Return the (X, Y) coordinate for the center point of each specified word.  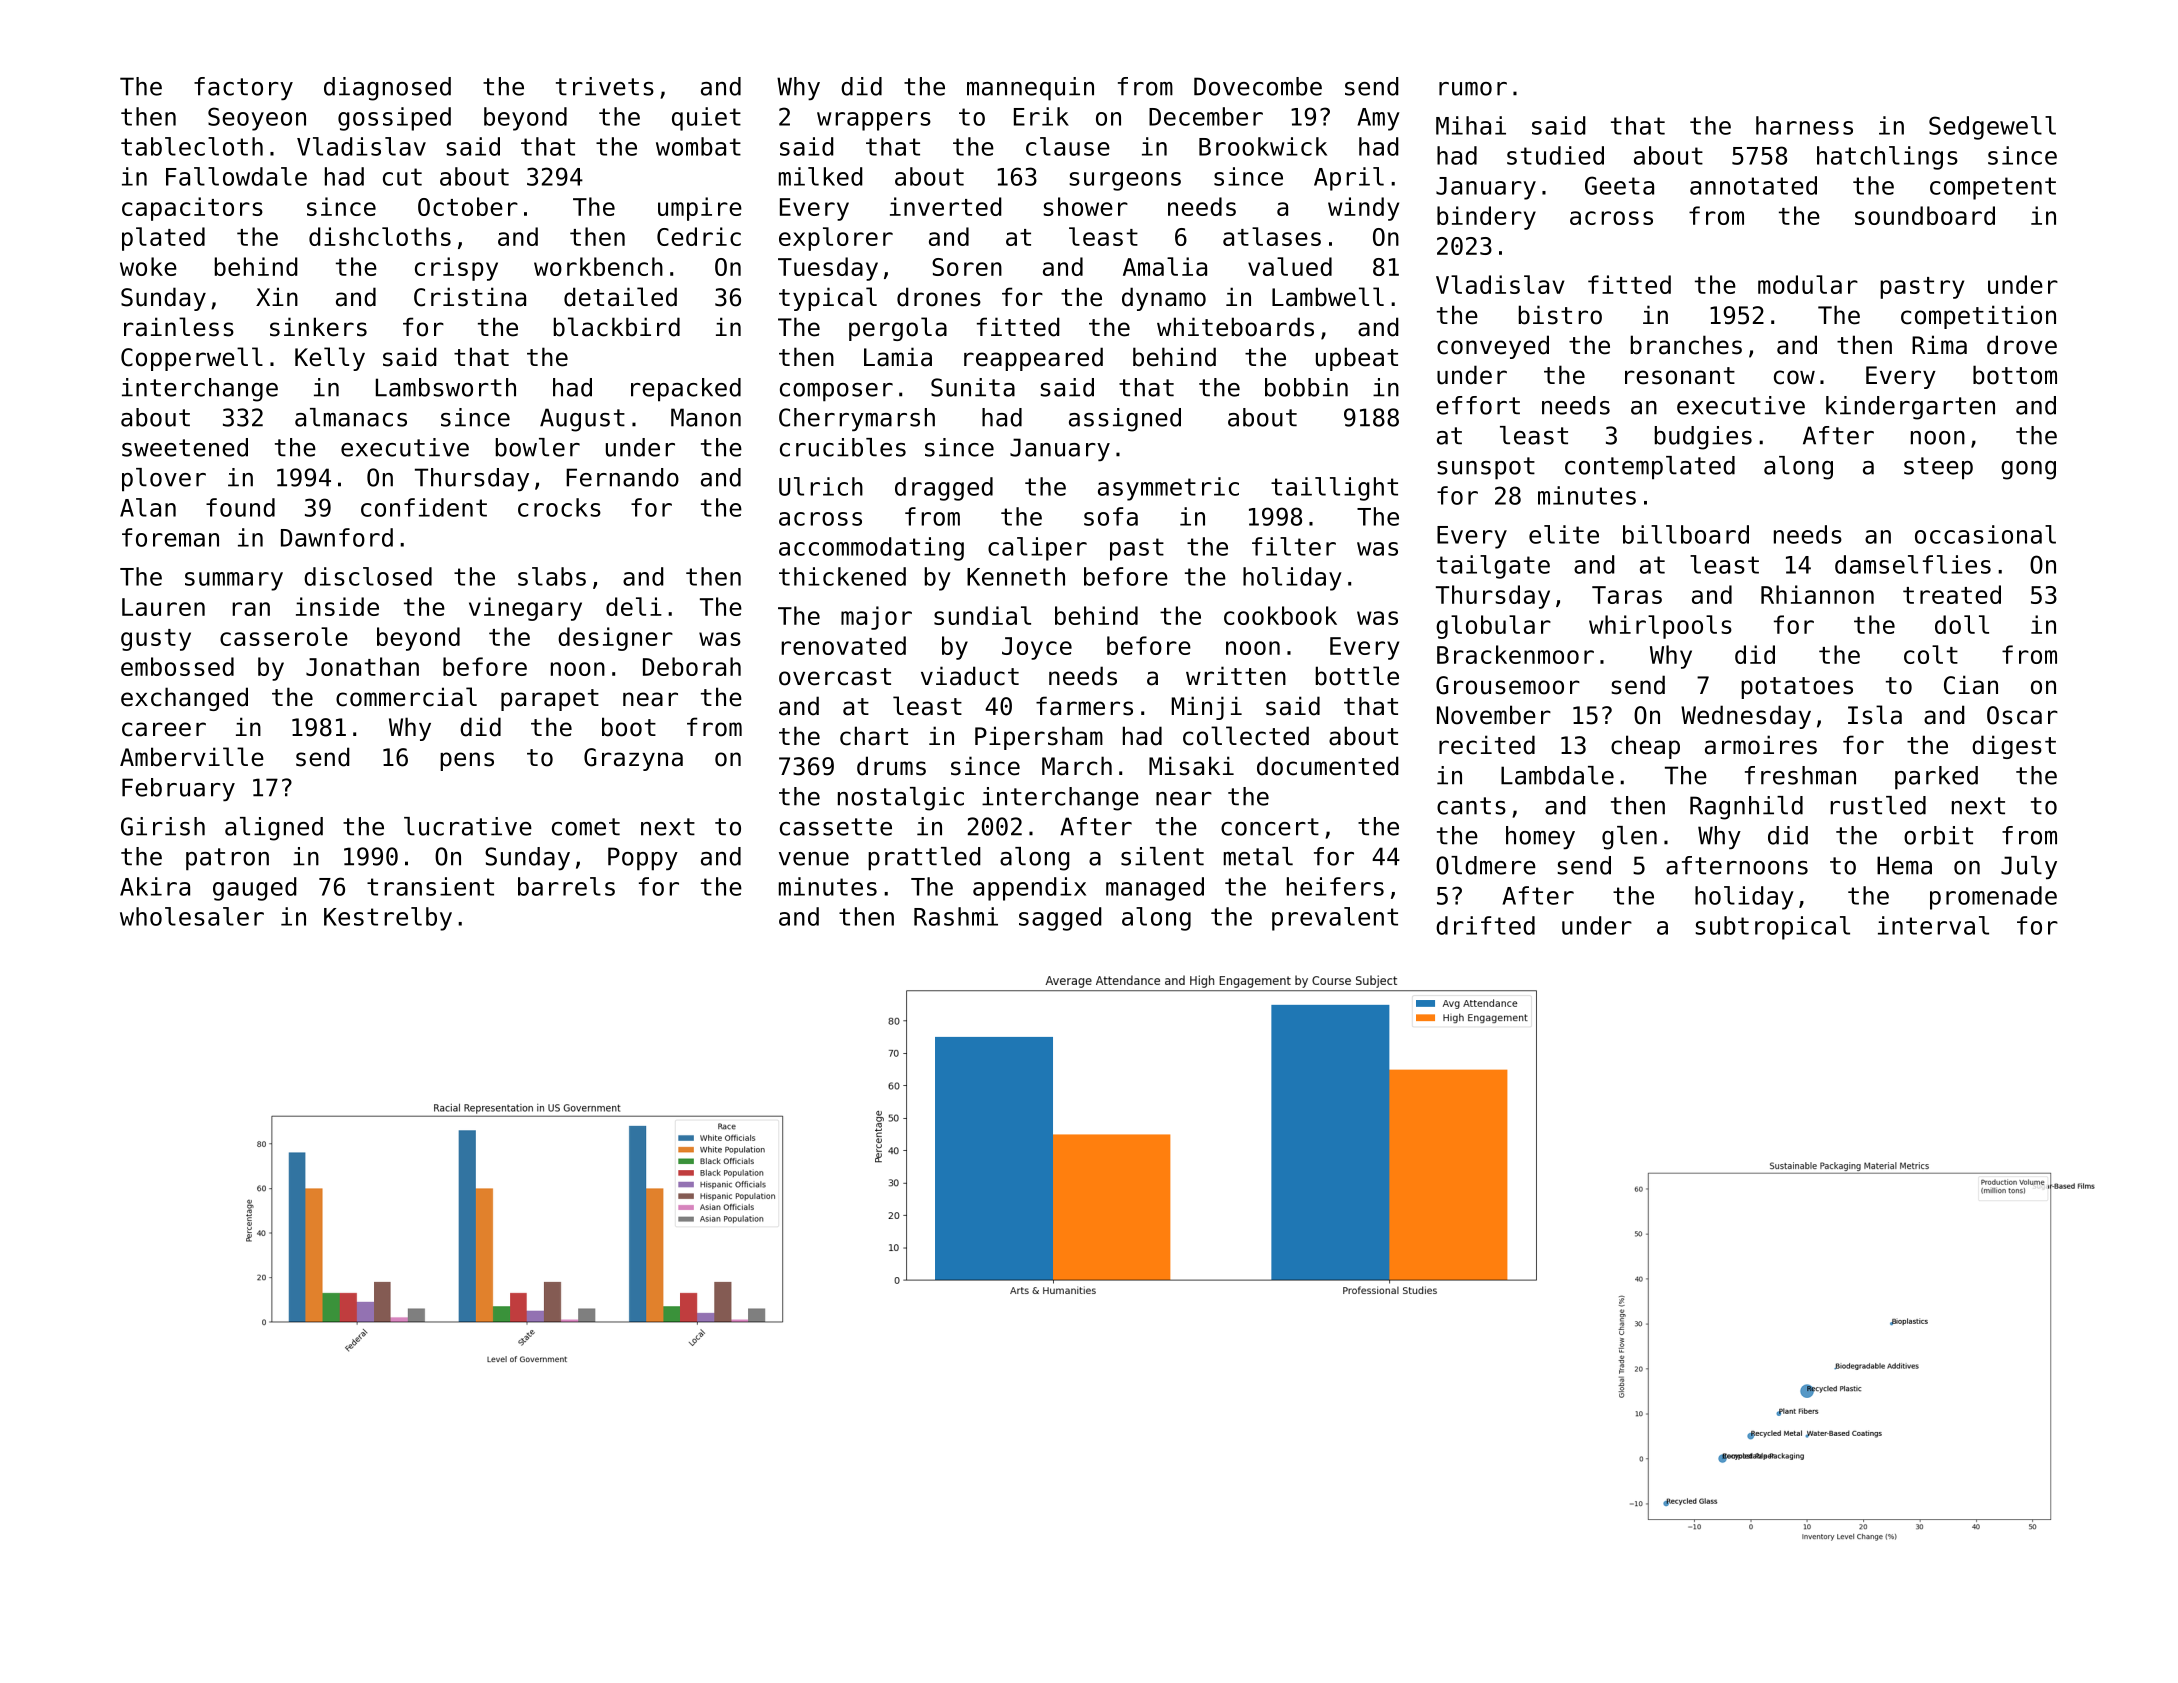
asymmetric (1168, 489)
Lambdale (1557, 775)
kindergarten (1910, 408)
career (164, 729)
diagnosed (387, 89)
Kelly (330, 359)
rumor (1473, 89)
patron (227, 859)
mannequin (1030, 89)
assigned (1125, 420)
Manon (706, 417)
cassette (836, 827)
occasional (1985, 534)
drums (891, 766)
